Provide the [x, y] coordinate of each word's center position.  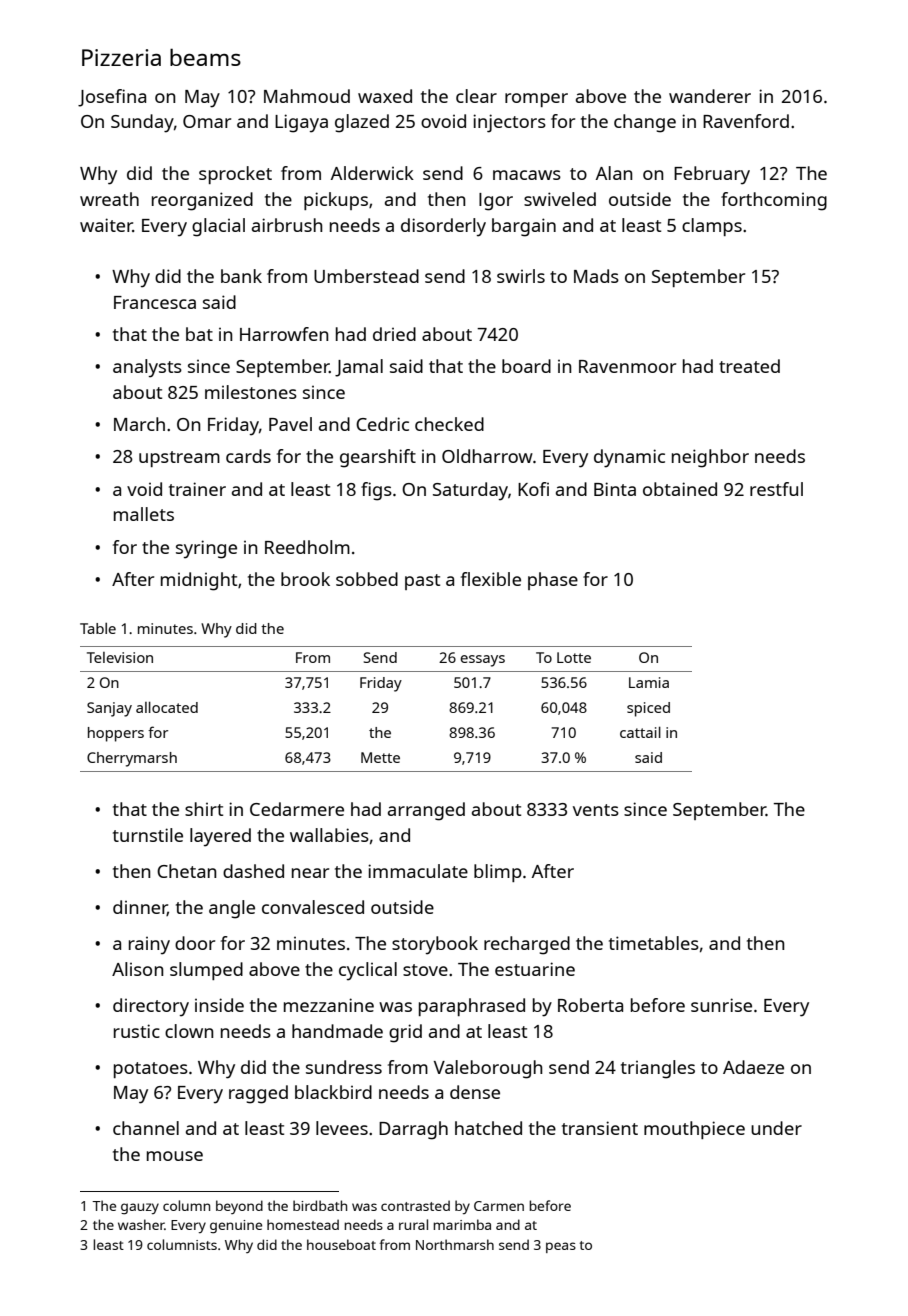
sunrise [721, 1005]
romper [536, 100]
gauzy [140, 1209]
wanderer [710, 96]
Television [120, 657]
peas [561, 1247]
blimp [498, 873]
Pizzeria [121, 57]
